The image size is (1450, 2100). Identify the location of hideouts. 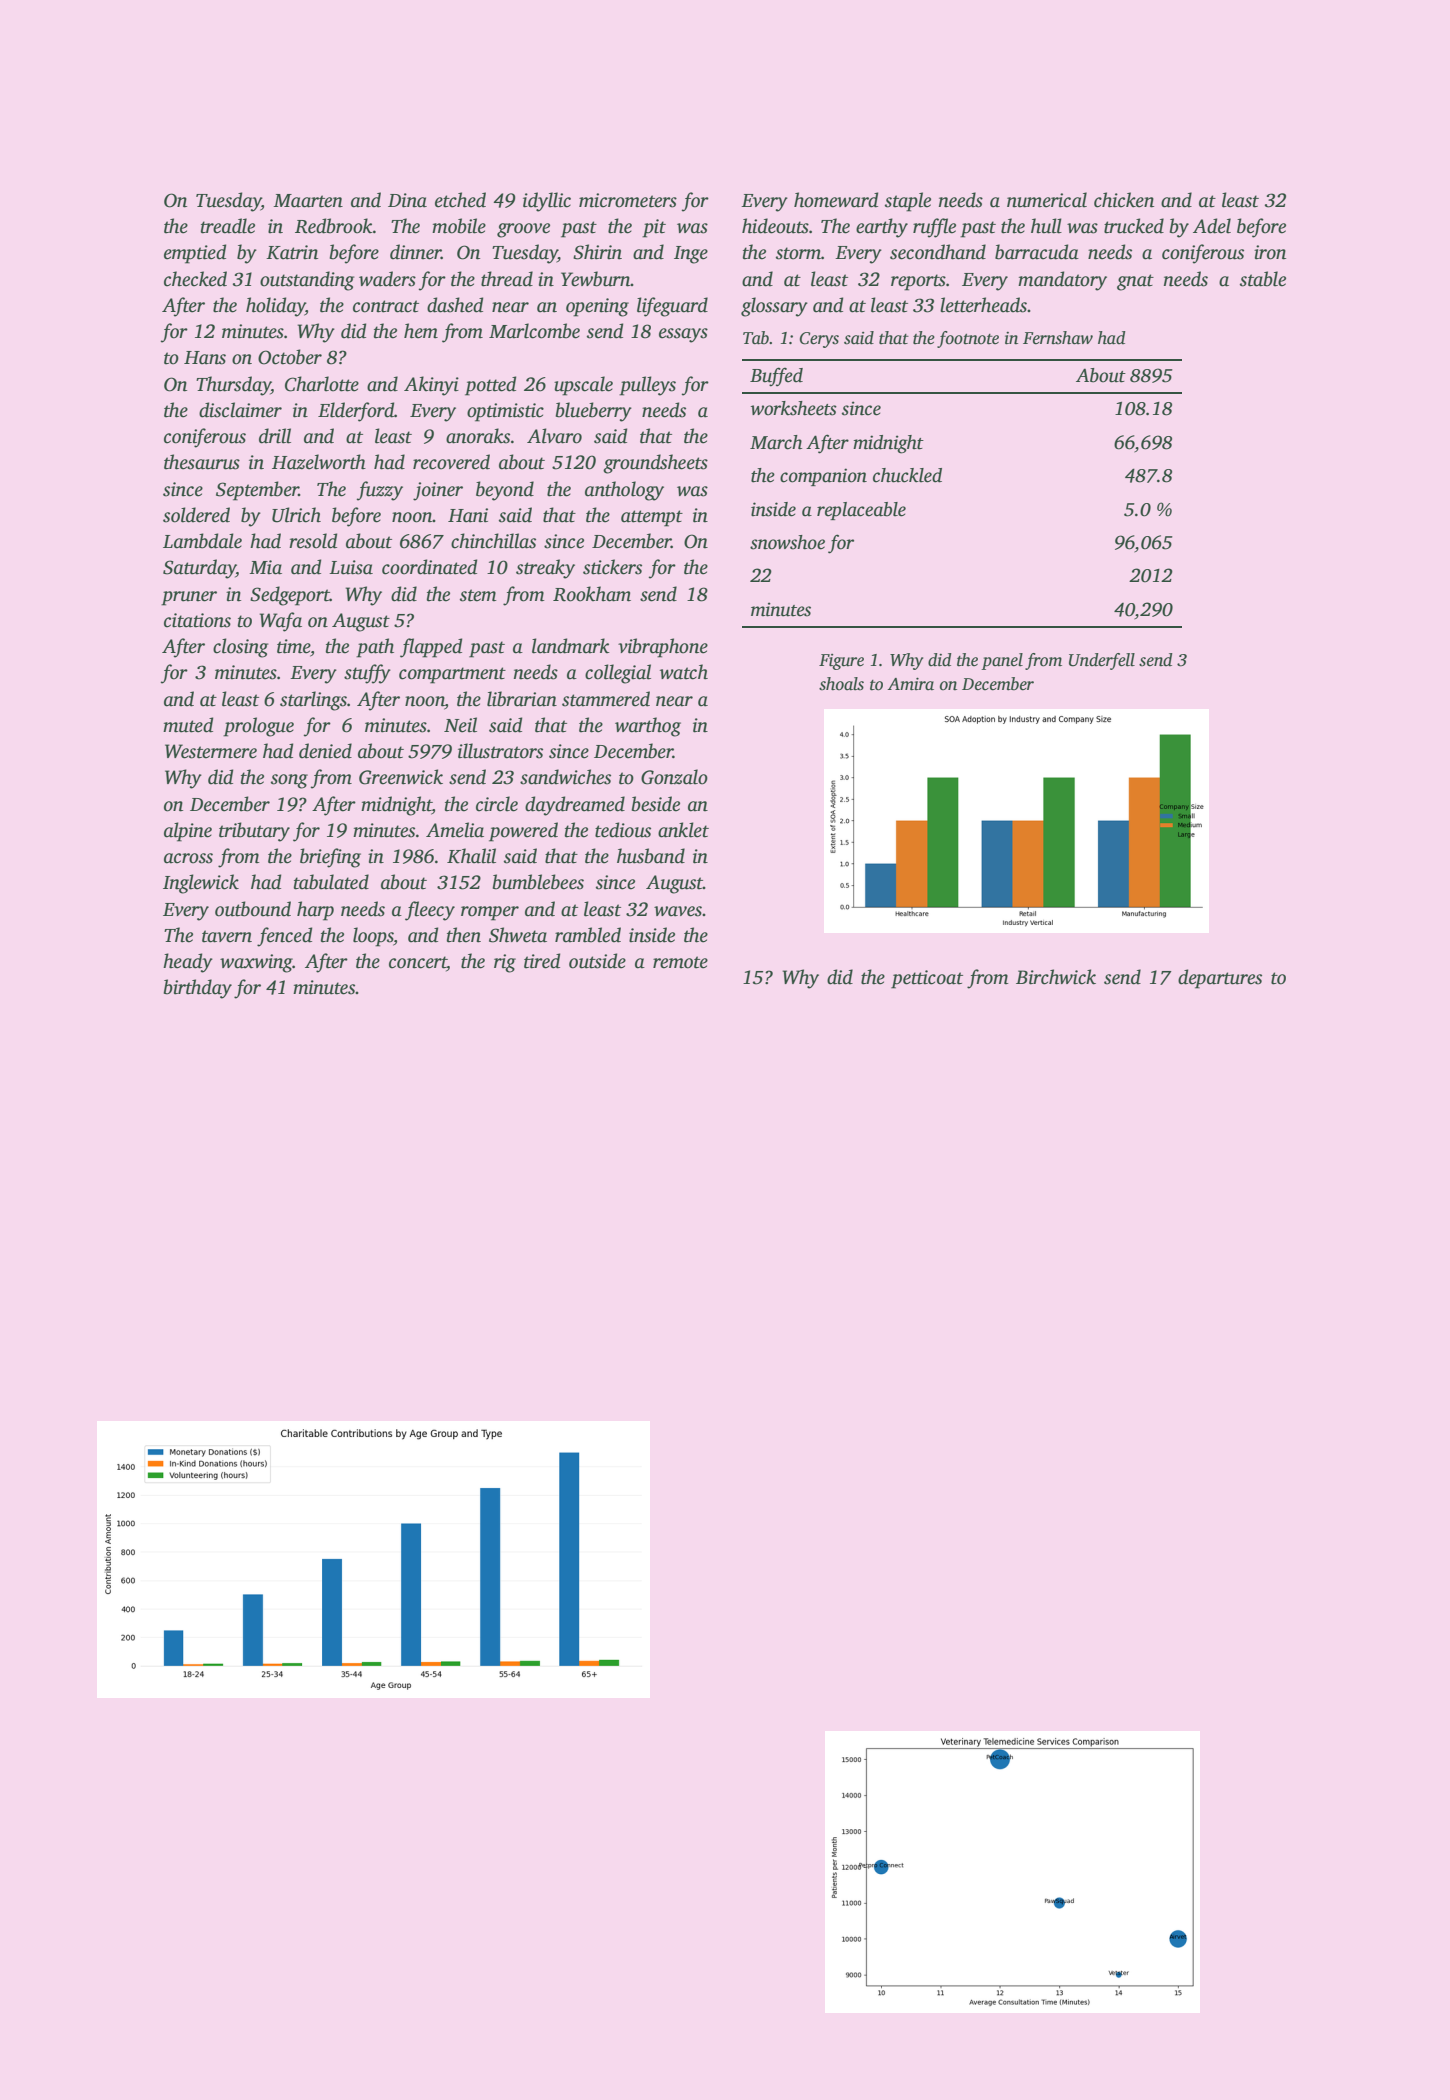
(775, 226).
